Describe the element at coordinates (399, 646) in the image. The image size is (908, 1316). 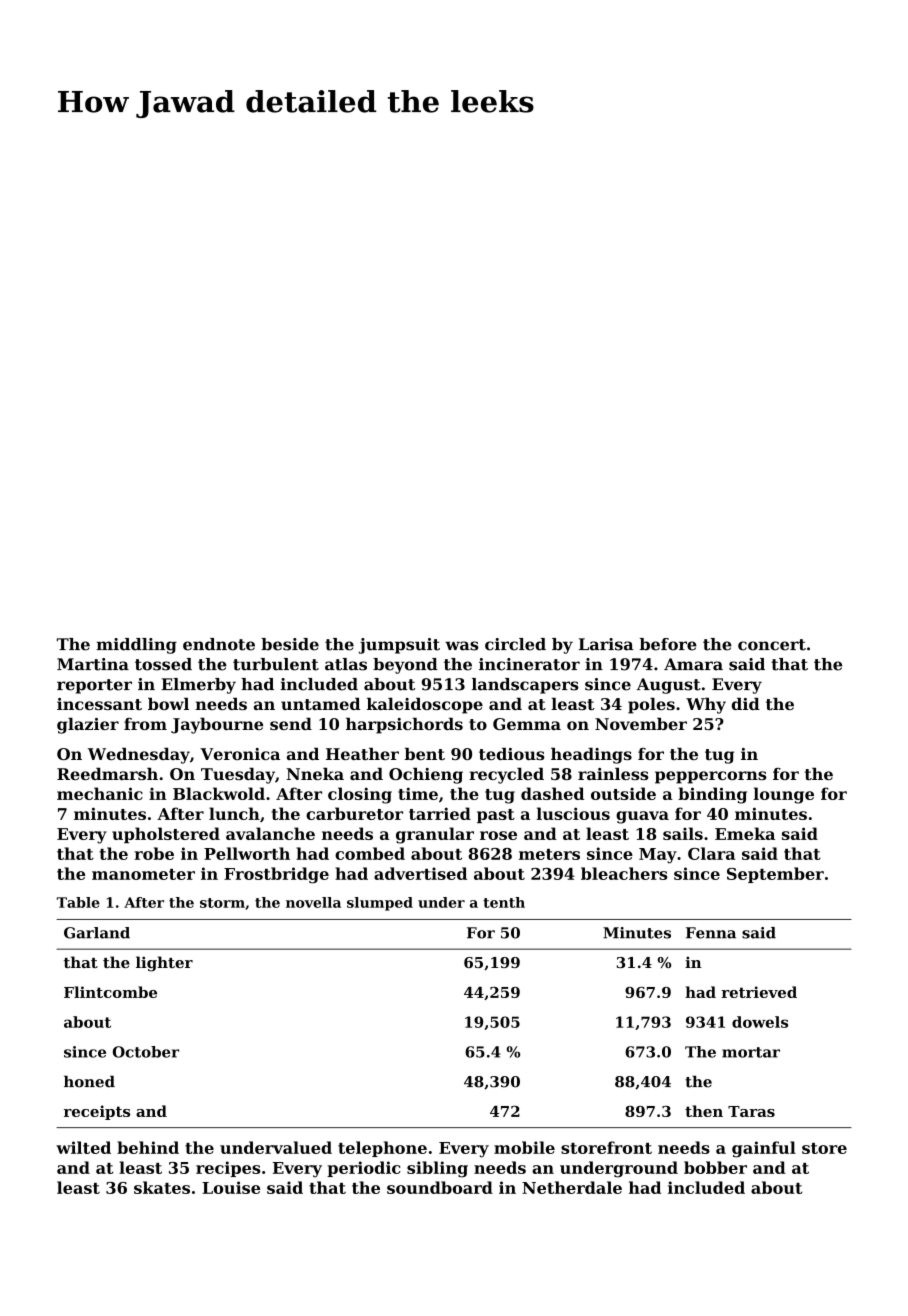
I see `jumpsuit` at that location.
